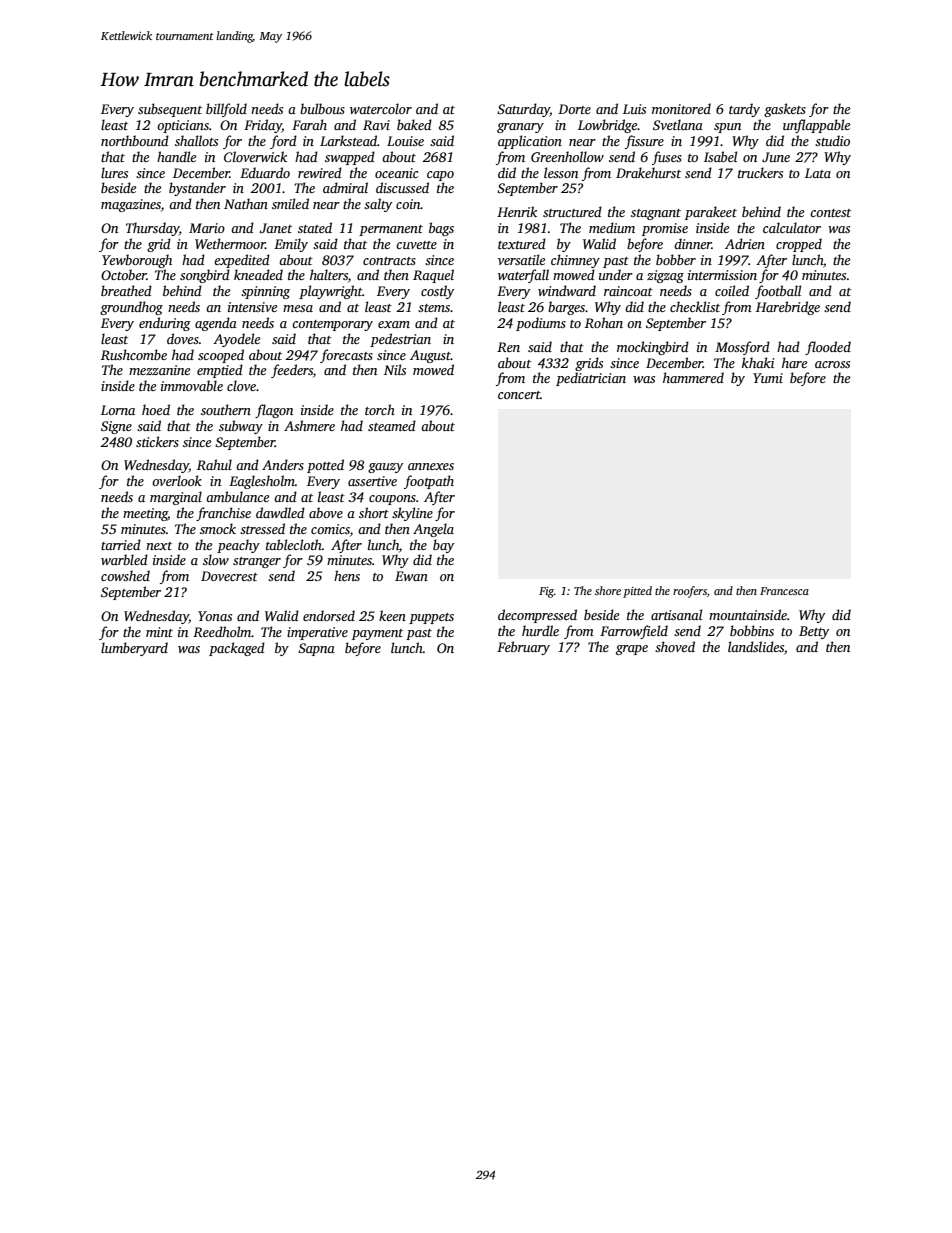 The image size is (952, 1233). What do you see at coordinates (176, 498) in the screenshot?
I see `marginal` at bounding box center [176, 498].
